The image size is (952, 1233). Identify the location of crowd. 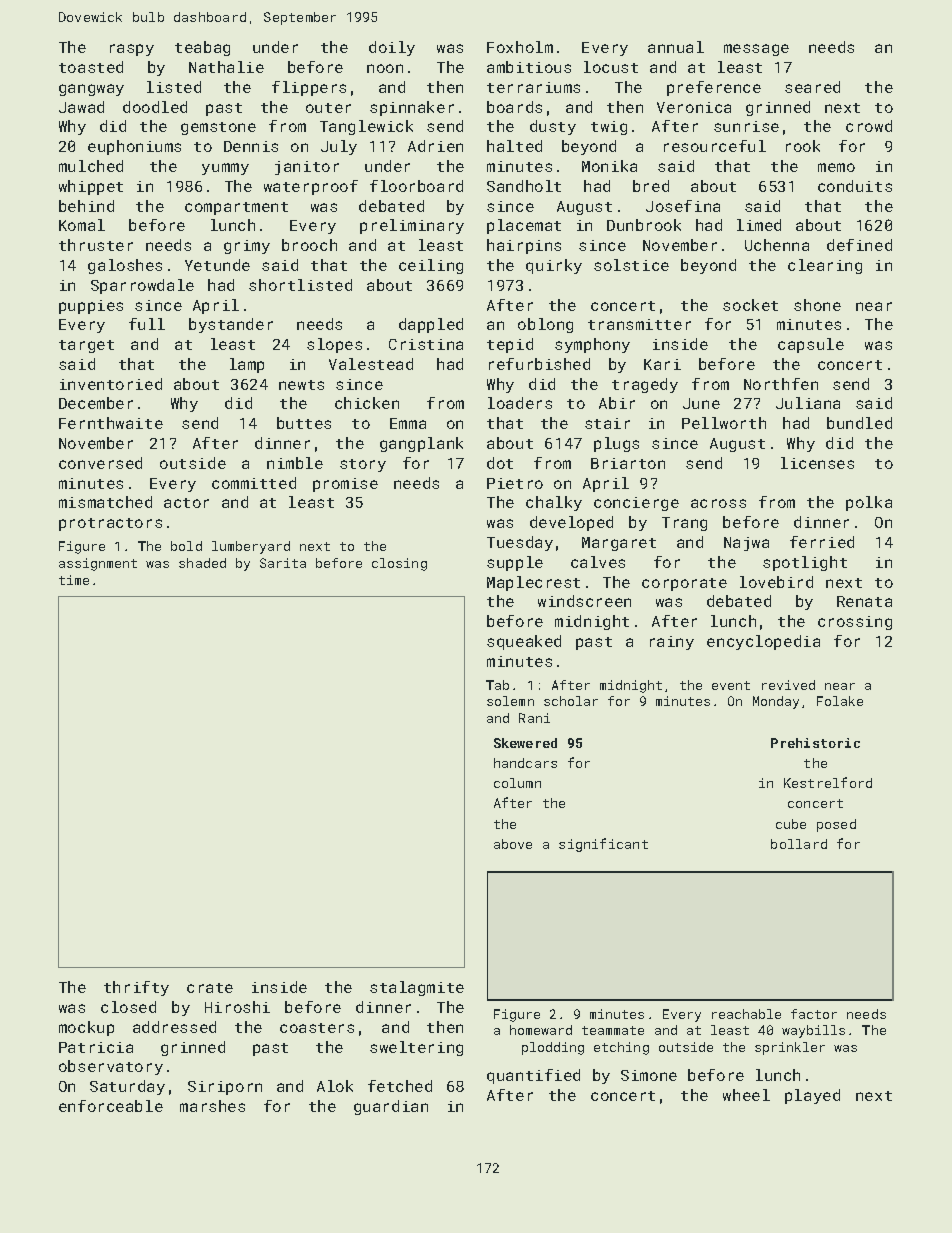
(869, 126).
